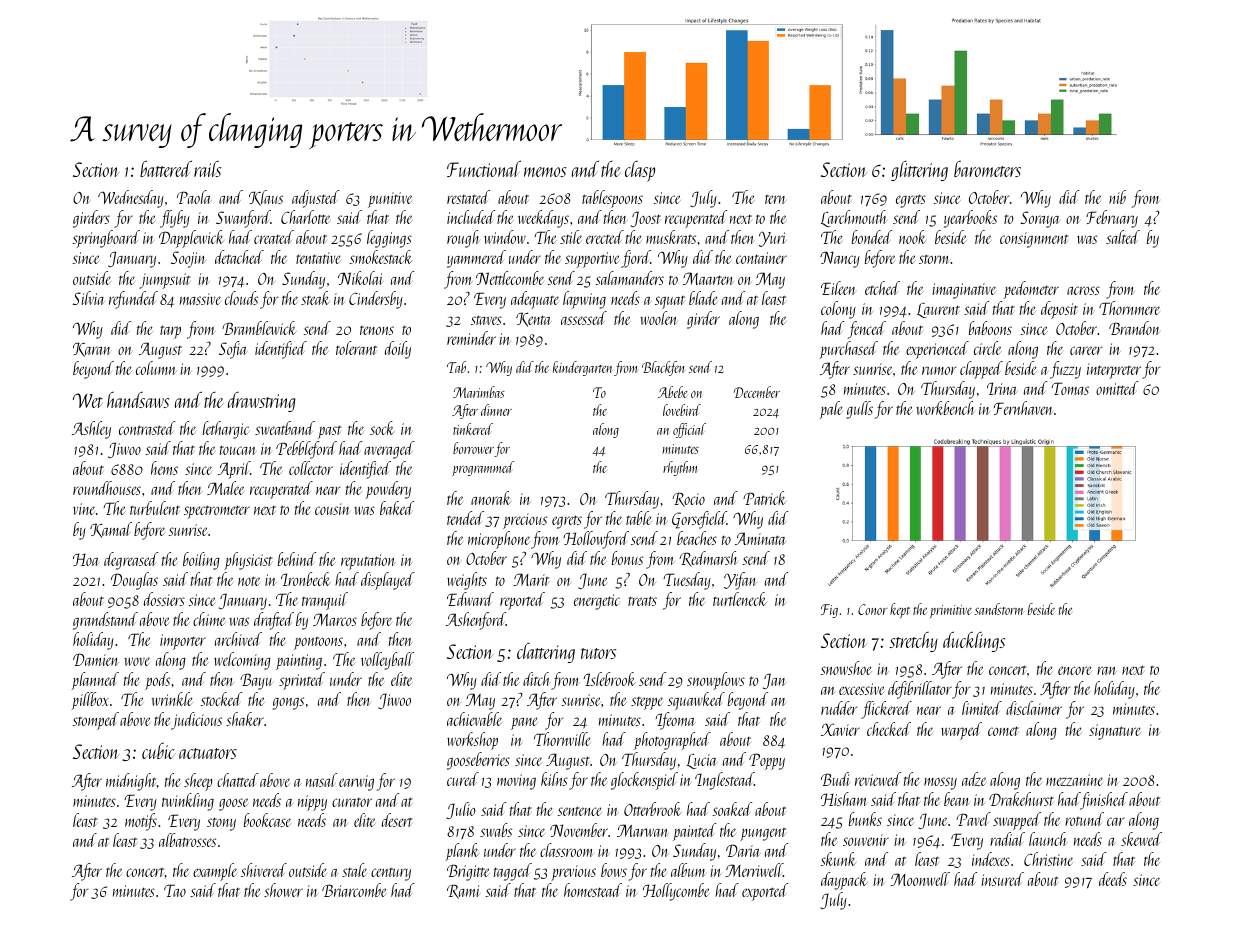  What do you see at coordinates (671, 237) in the page?
I see `muskrats` at bounding box center [671, 237].
